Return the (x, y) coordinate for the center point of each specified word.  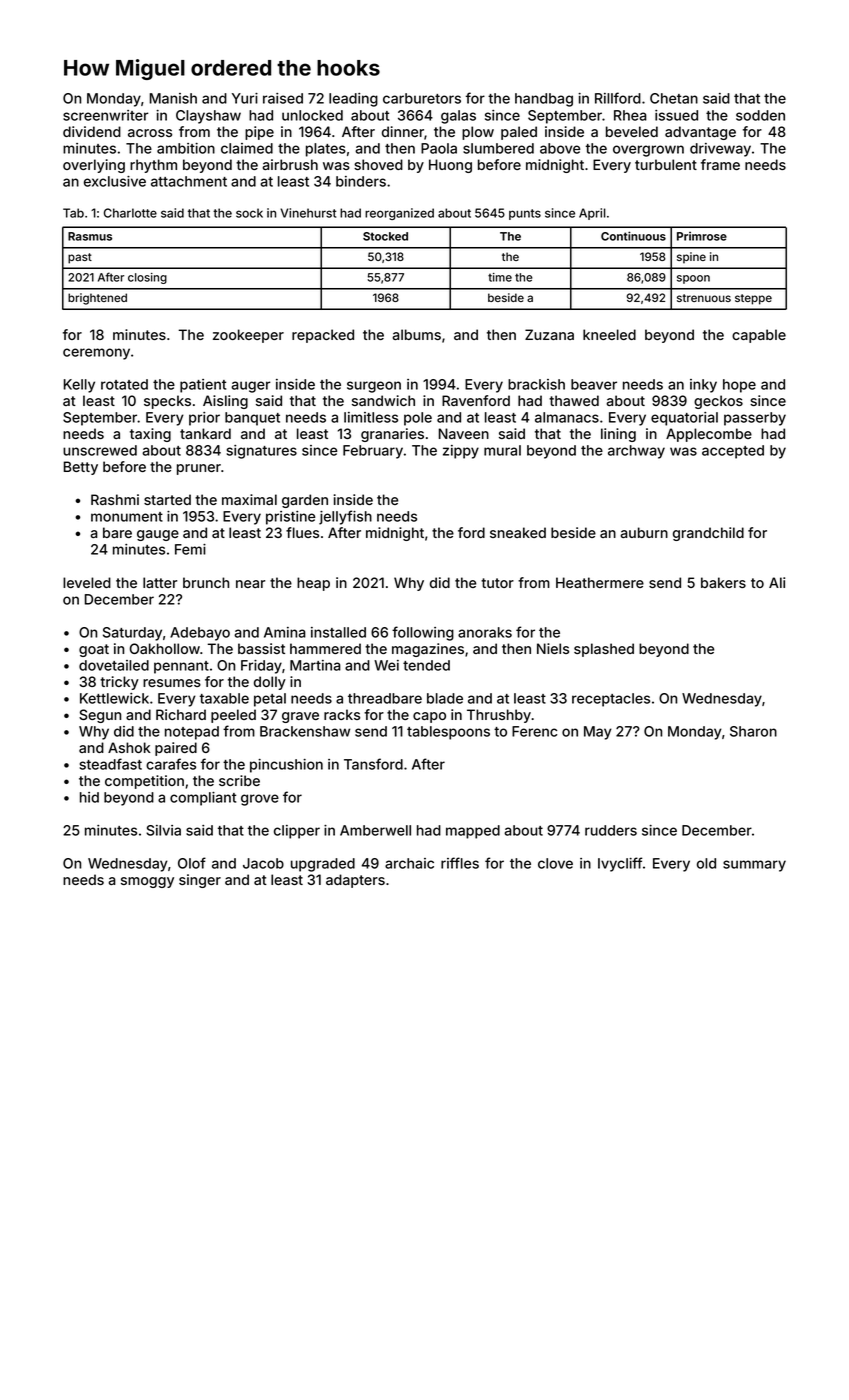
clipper (297, 832)
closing (147, 278)
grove (260, 800)
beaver (594, 384)
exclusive (115, 181)
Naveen (464, 433)
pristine (290, 518)
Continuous (633, 236)
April (592, 214)
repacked (323, 336)
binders (361, 181)
